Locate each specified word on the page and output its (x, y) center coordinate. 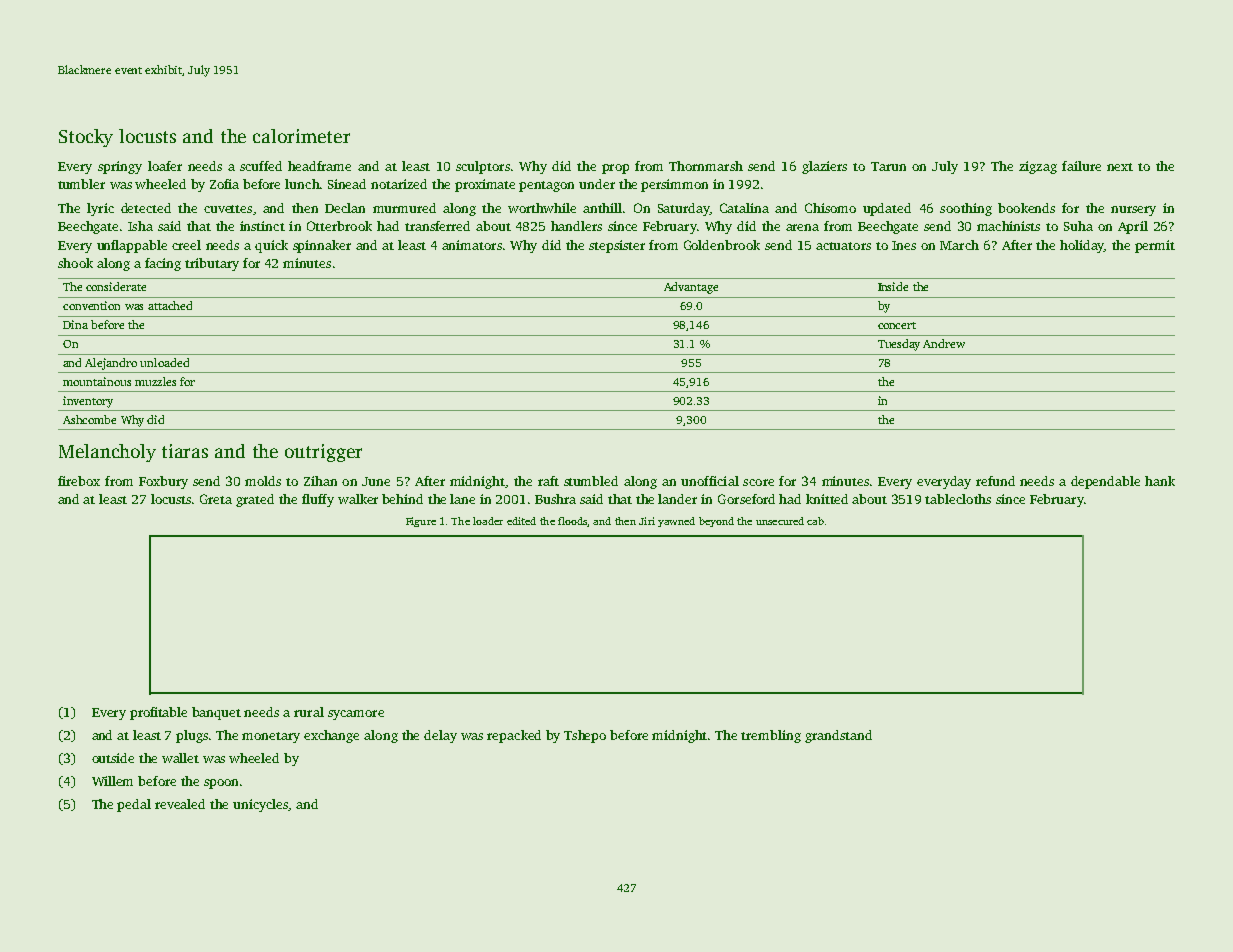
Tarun (888, 166)
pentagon (546, 186)
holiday (1082, 246)
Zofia (224, 184)
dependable (1105, 482)
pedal (134, 805)
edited (521, 521)
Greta (216, 499)
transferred (437, 226)
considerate (116, 286)
